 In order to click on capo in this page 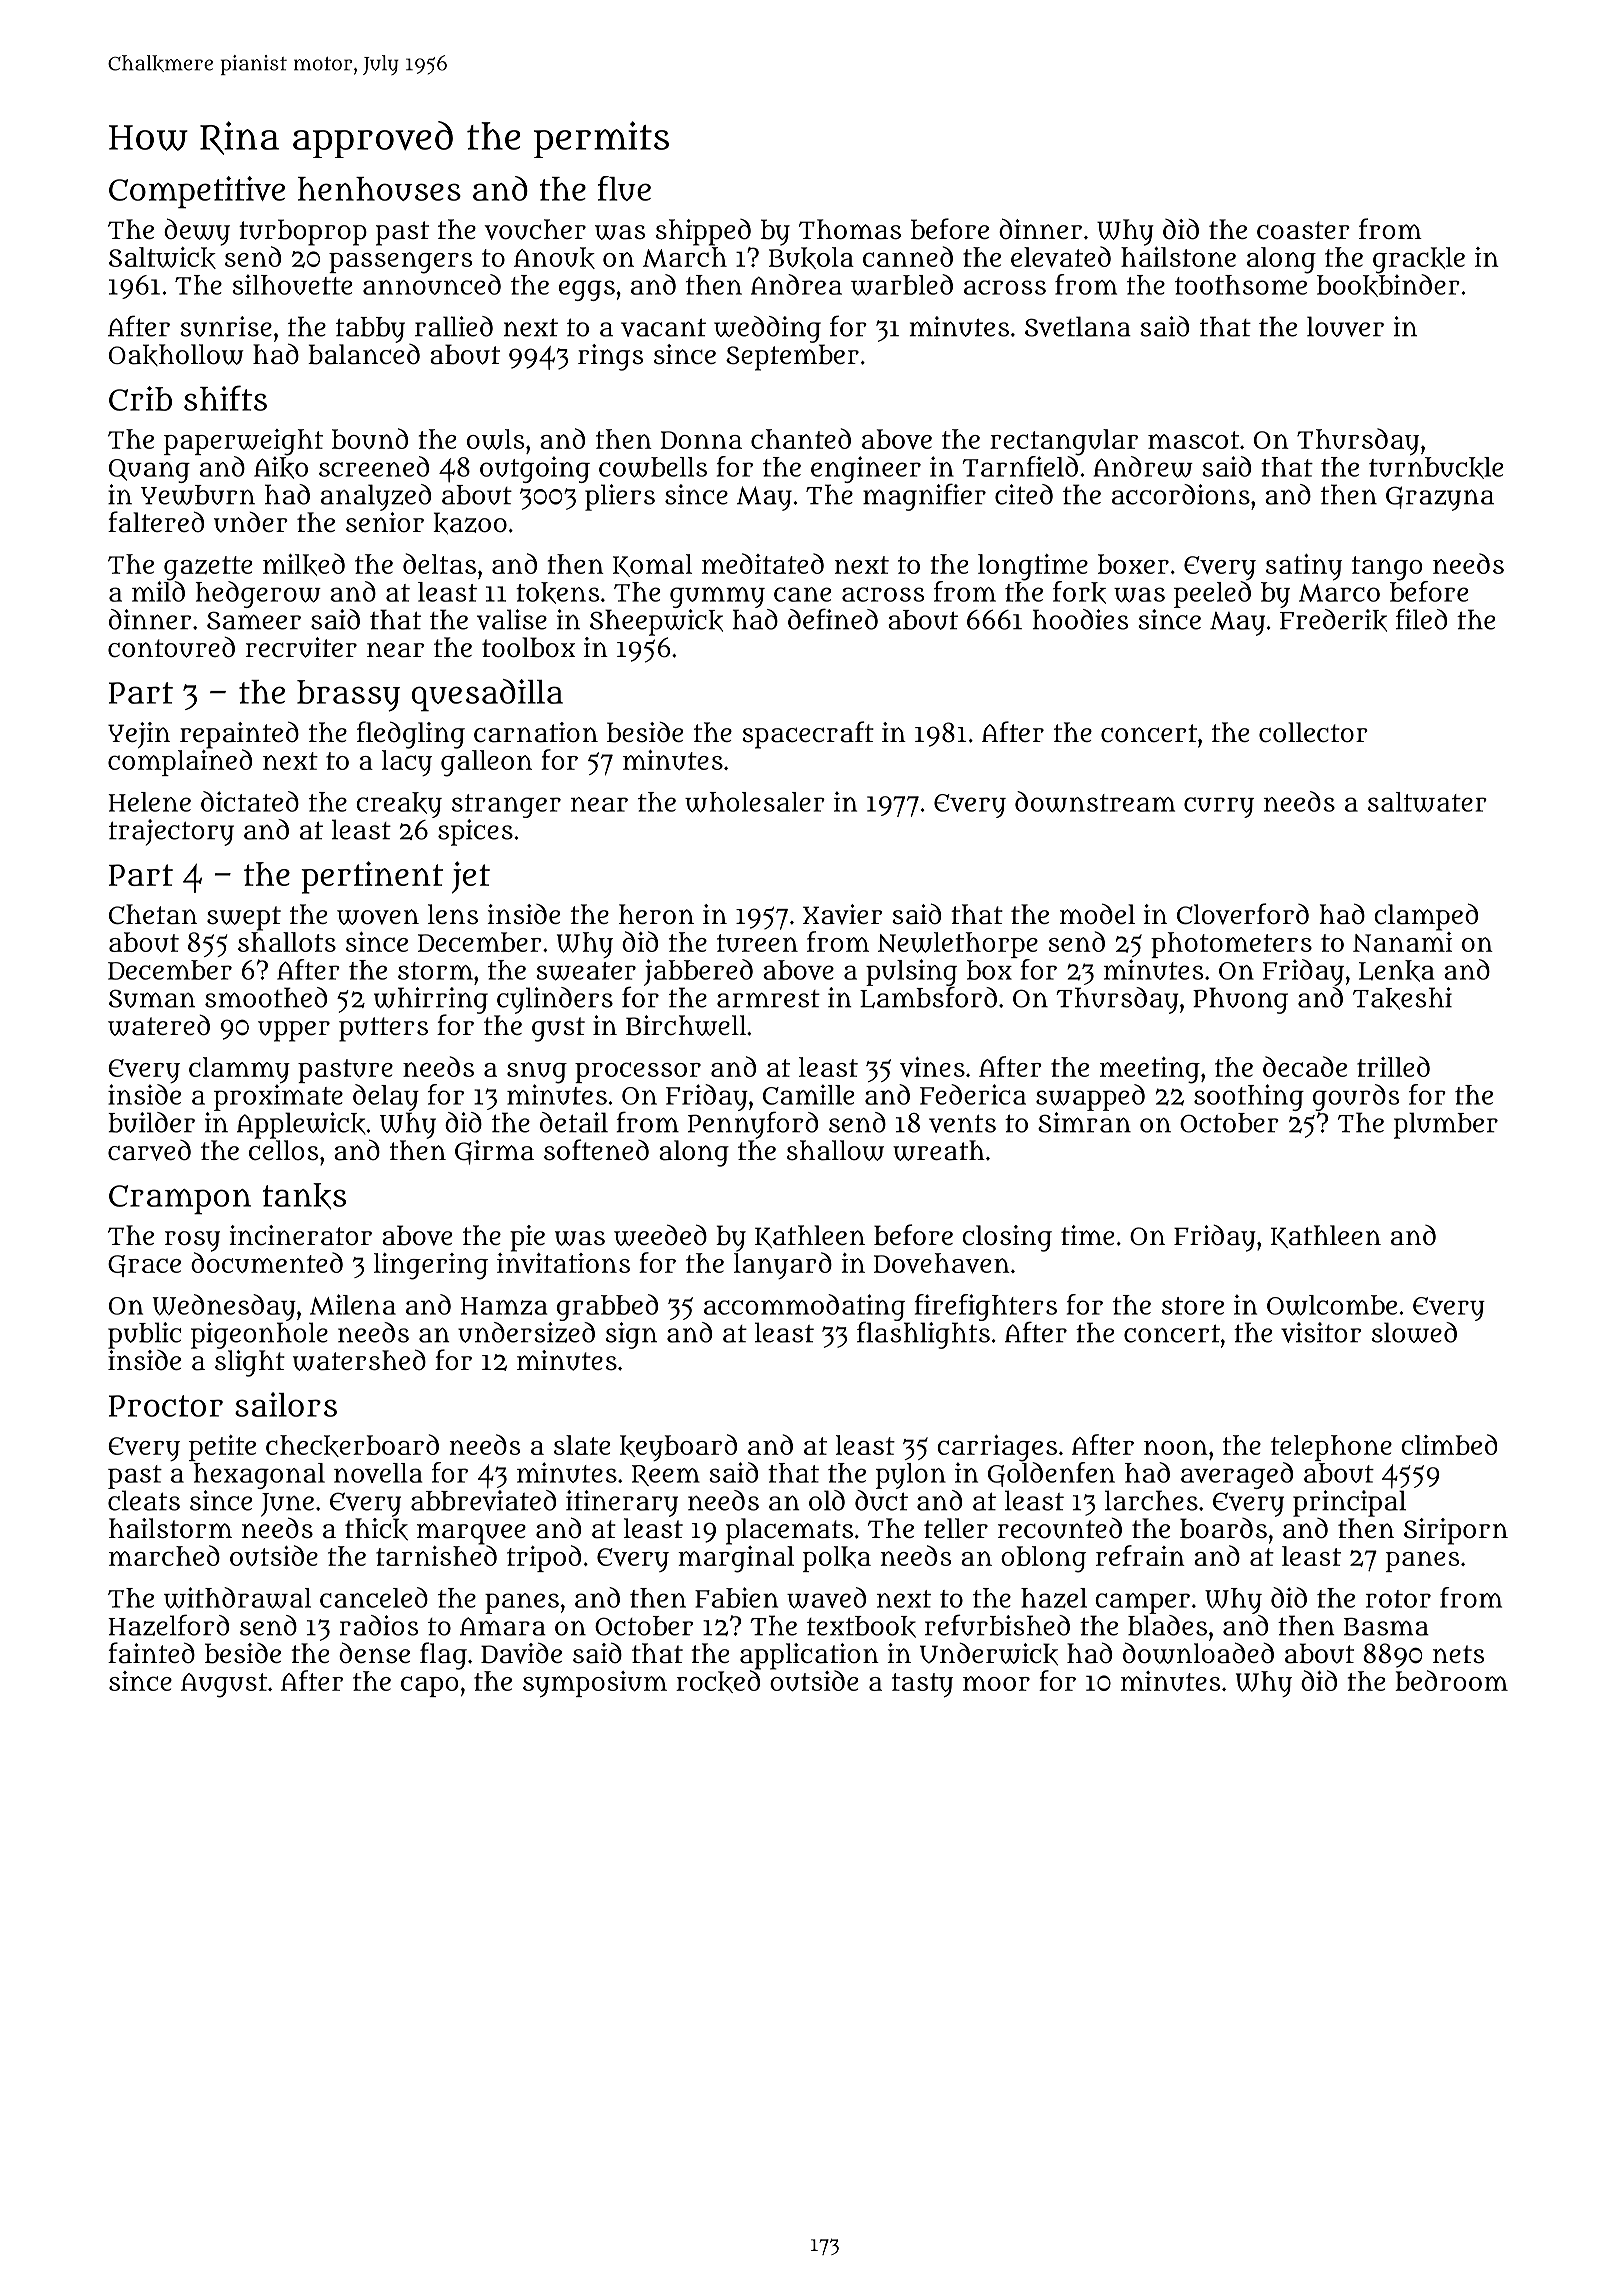, I will do `click(429, 1686)`.
